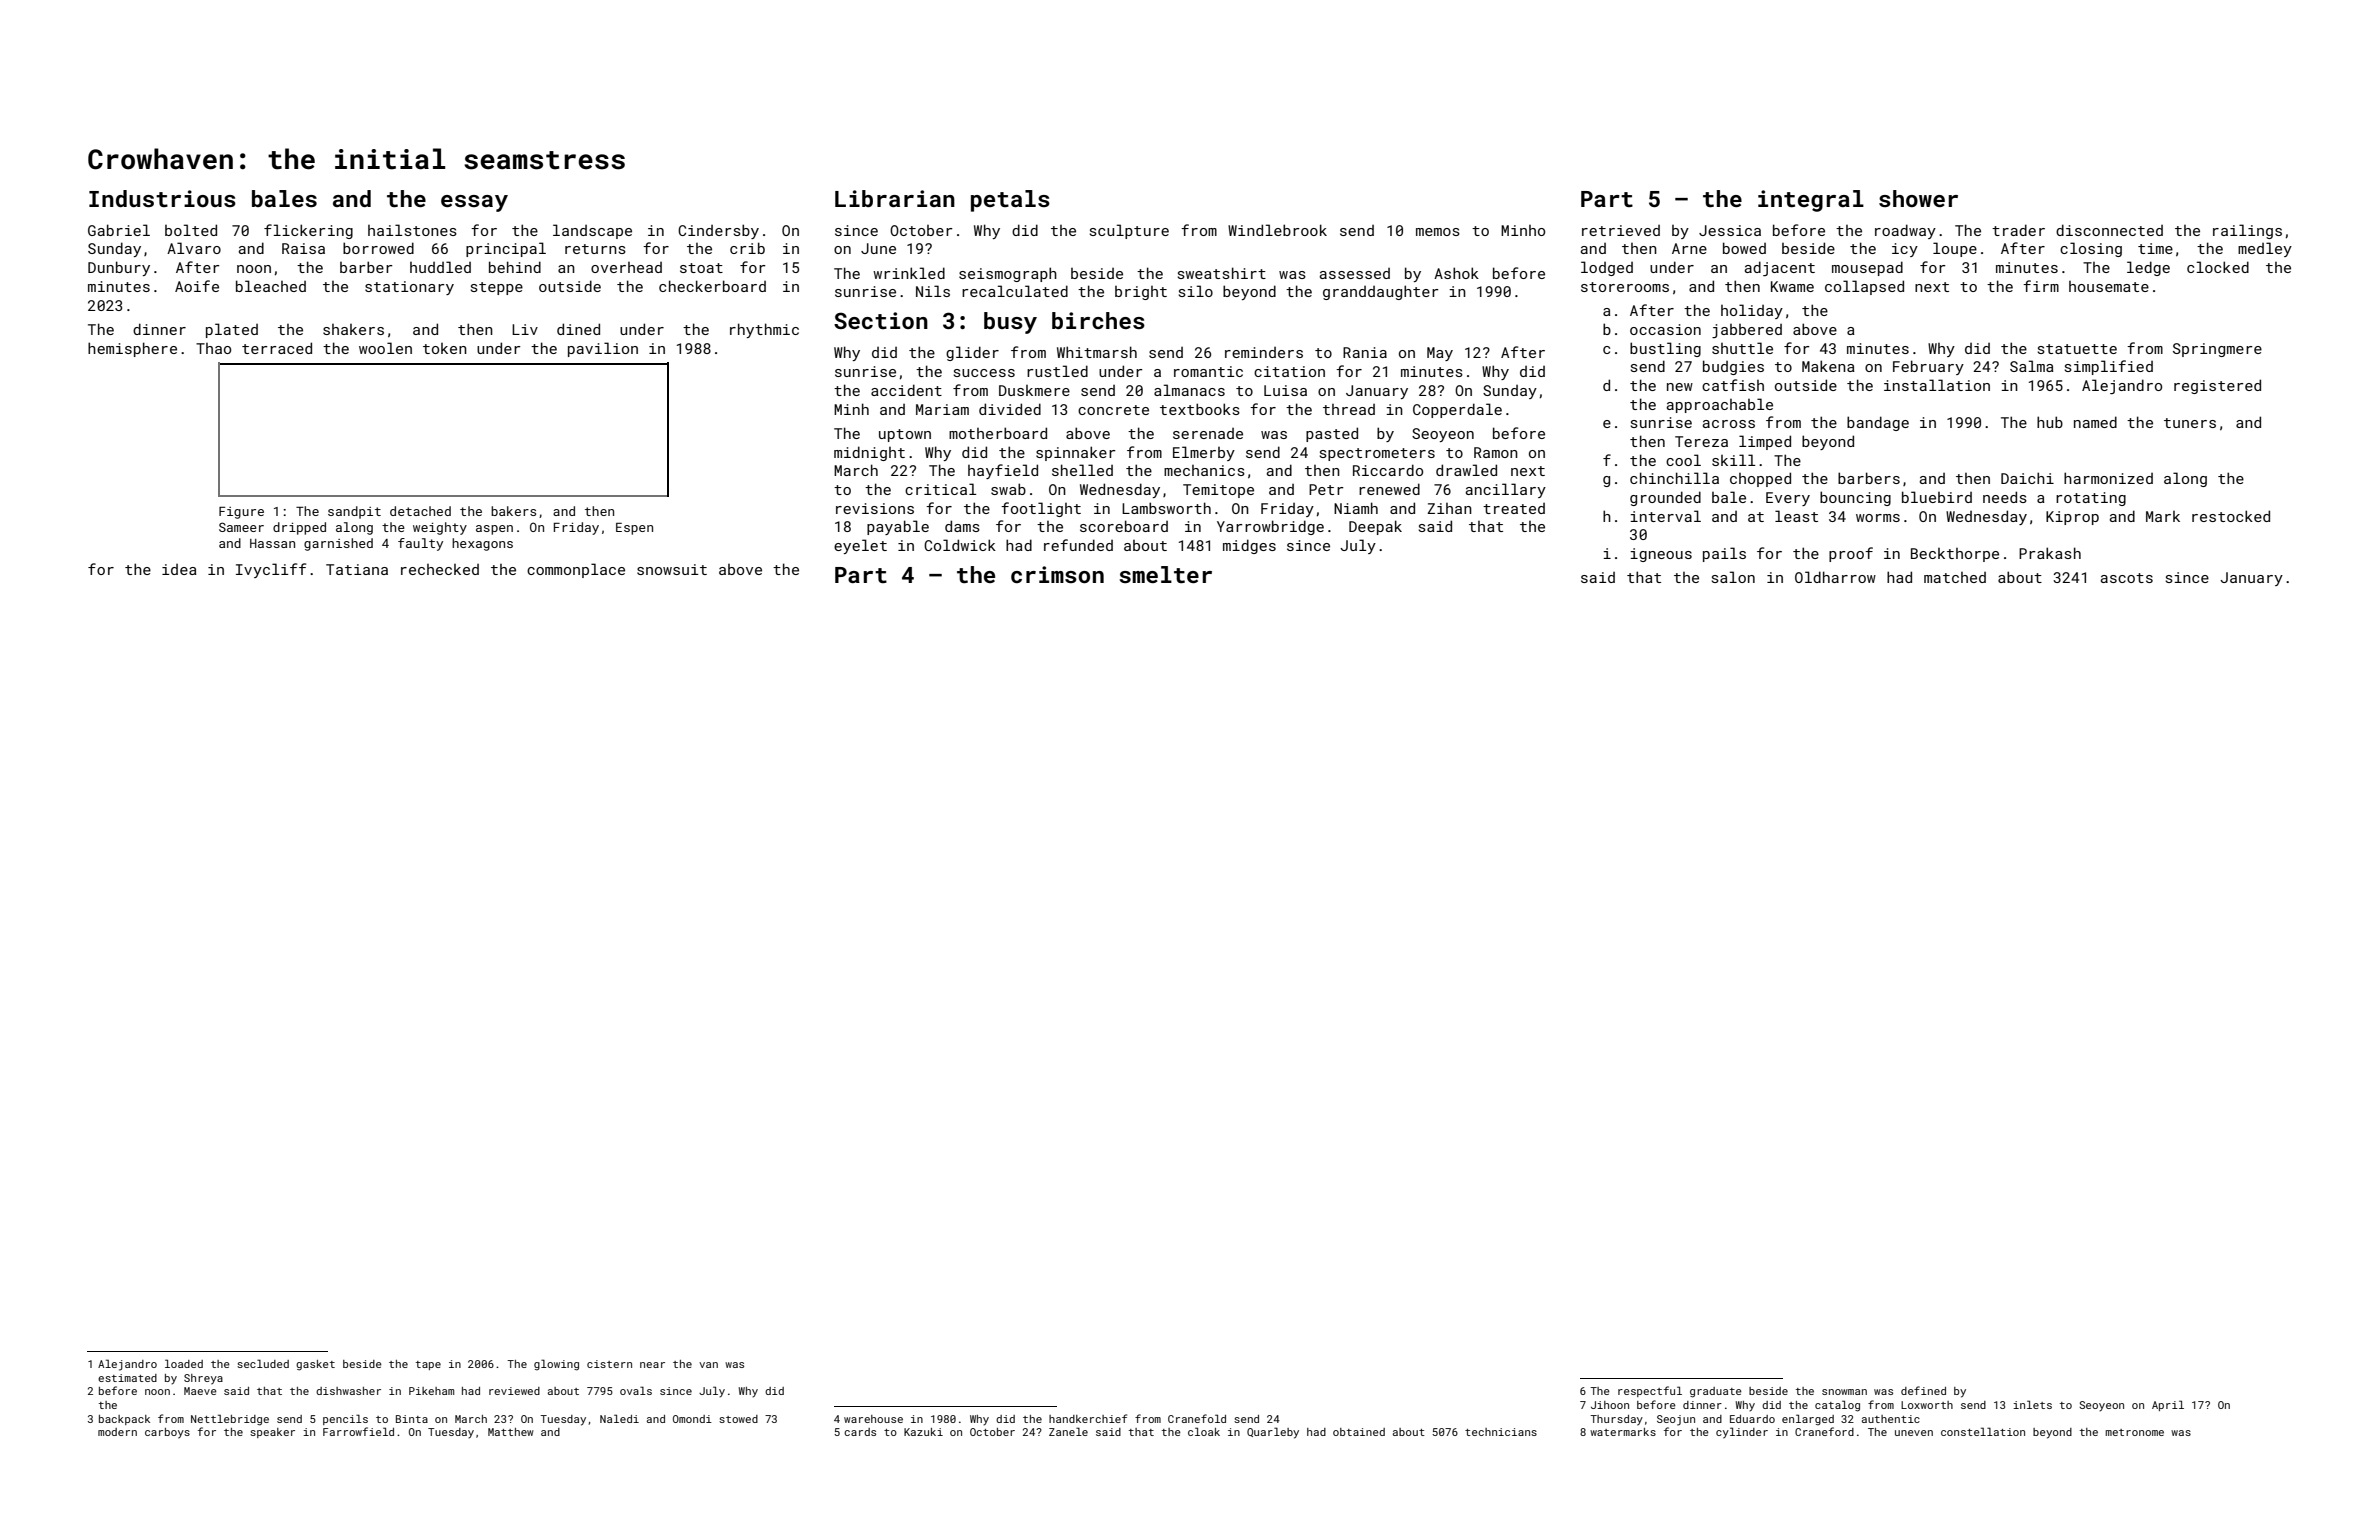 The image size is (2380, 1540). What do you see at coordinates (923, 1432) in the screenshot?
I see `Kazuki` at bounding box center [923, 1432].
